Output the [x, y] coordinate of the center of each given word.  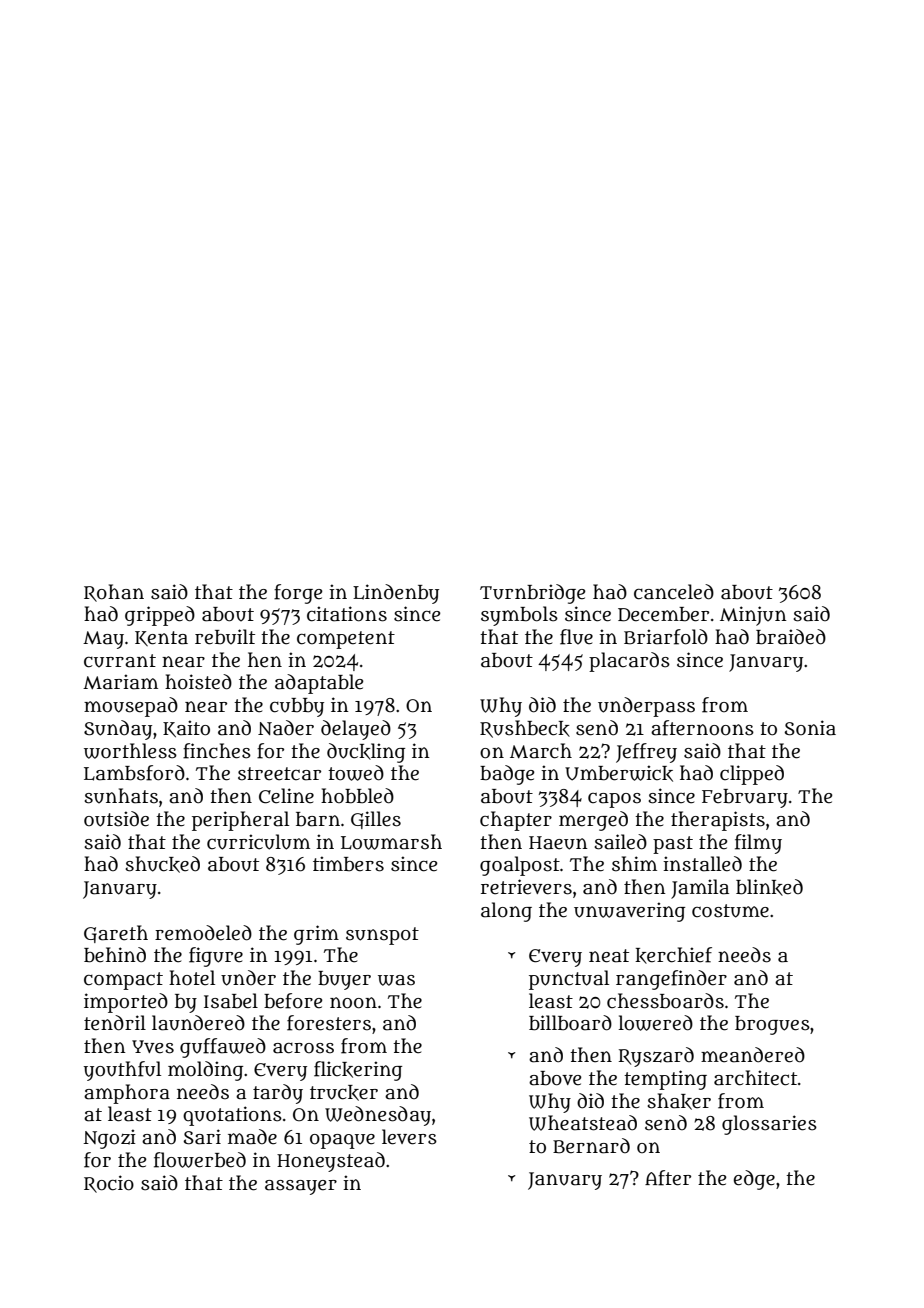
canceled [674, 592]
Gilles [376, 820]
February [745, 798]
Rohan [114, 593]
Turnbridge [532, 594]
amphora [127, 1094]
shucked [163, 864]
